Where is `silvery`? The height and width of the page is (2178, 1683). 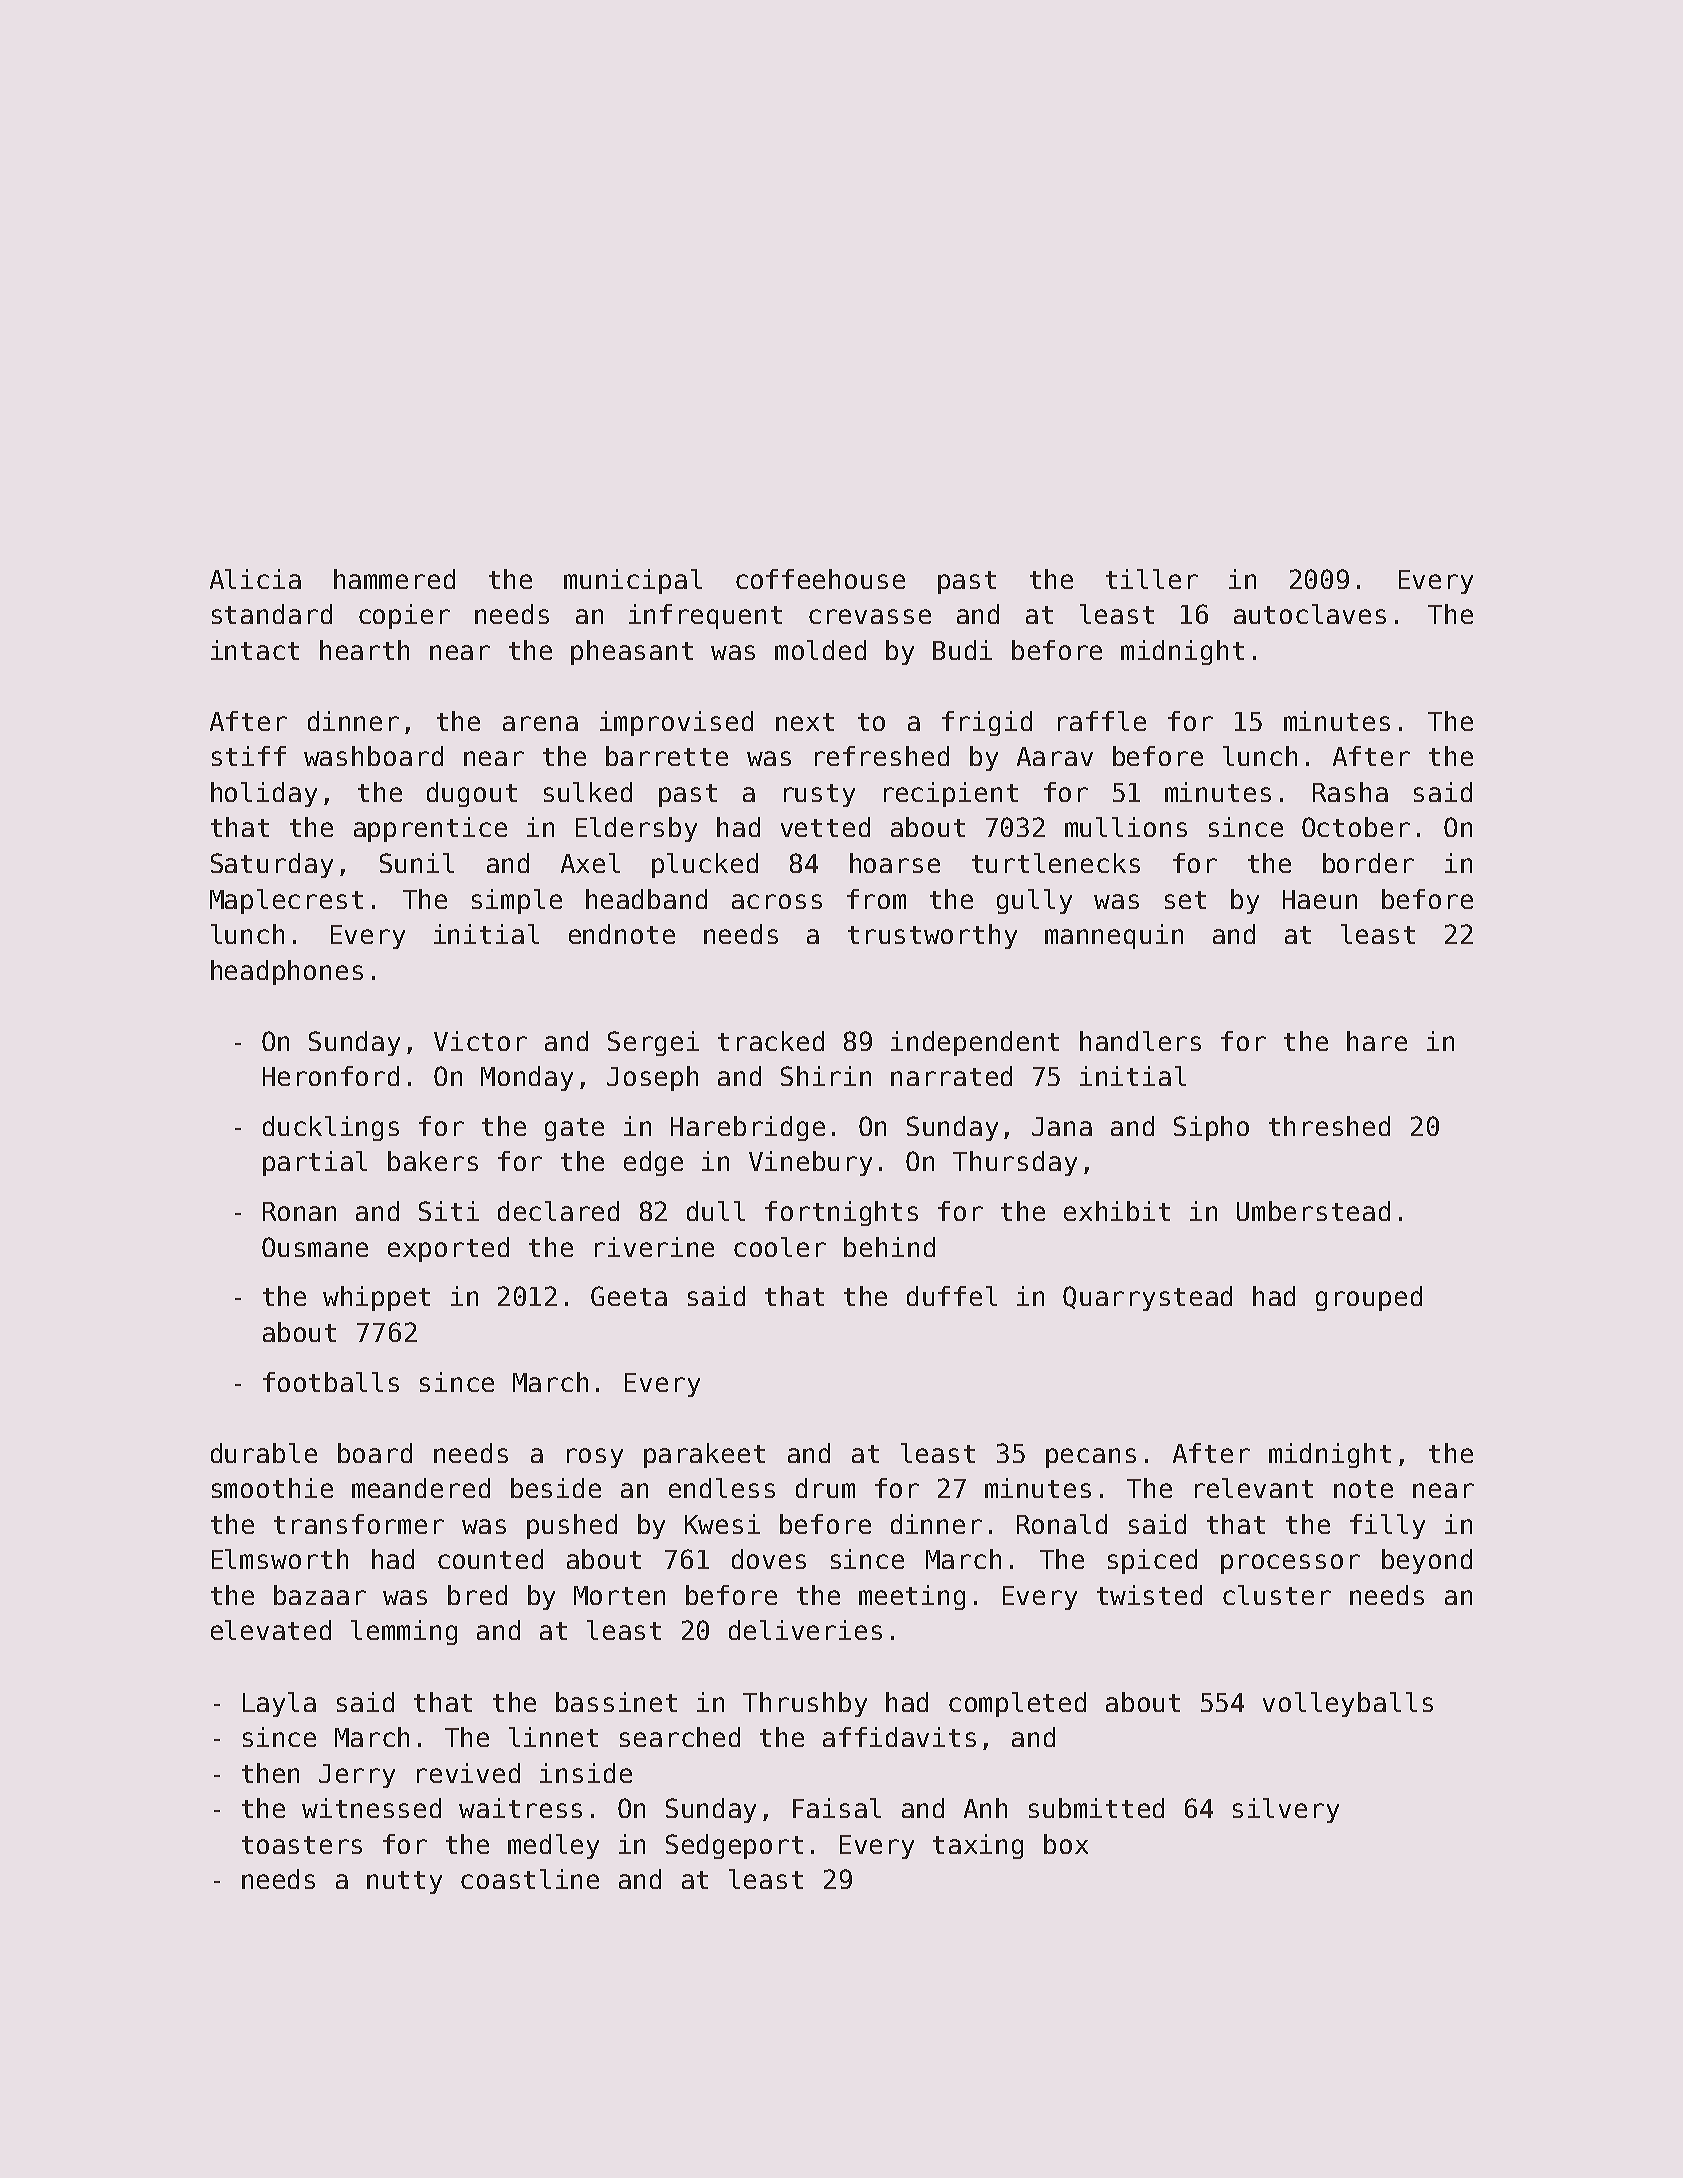
silvery is located at coordinates (1286, 1810).
